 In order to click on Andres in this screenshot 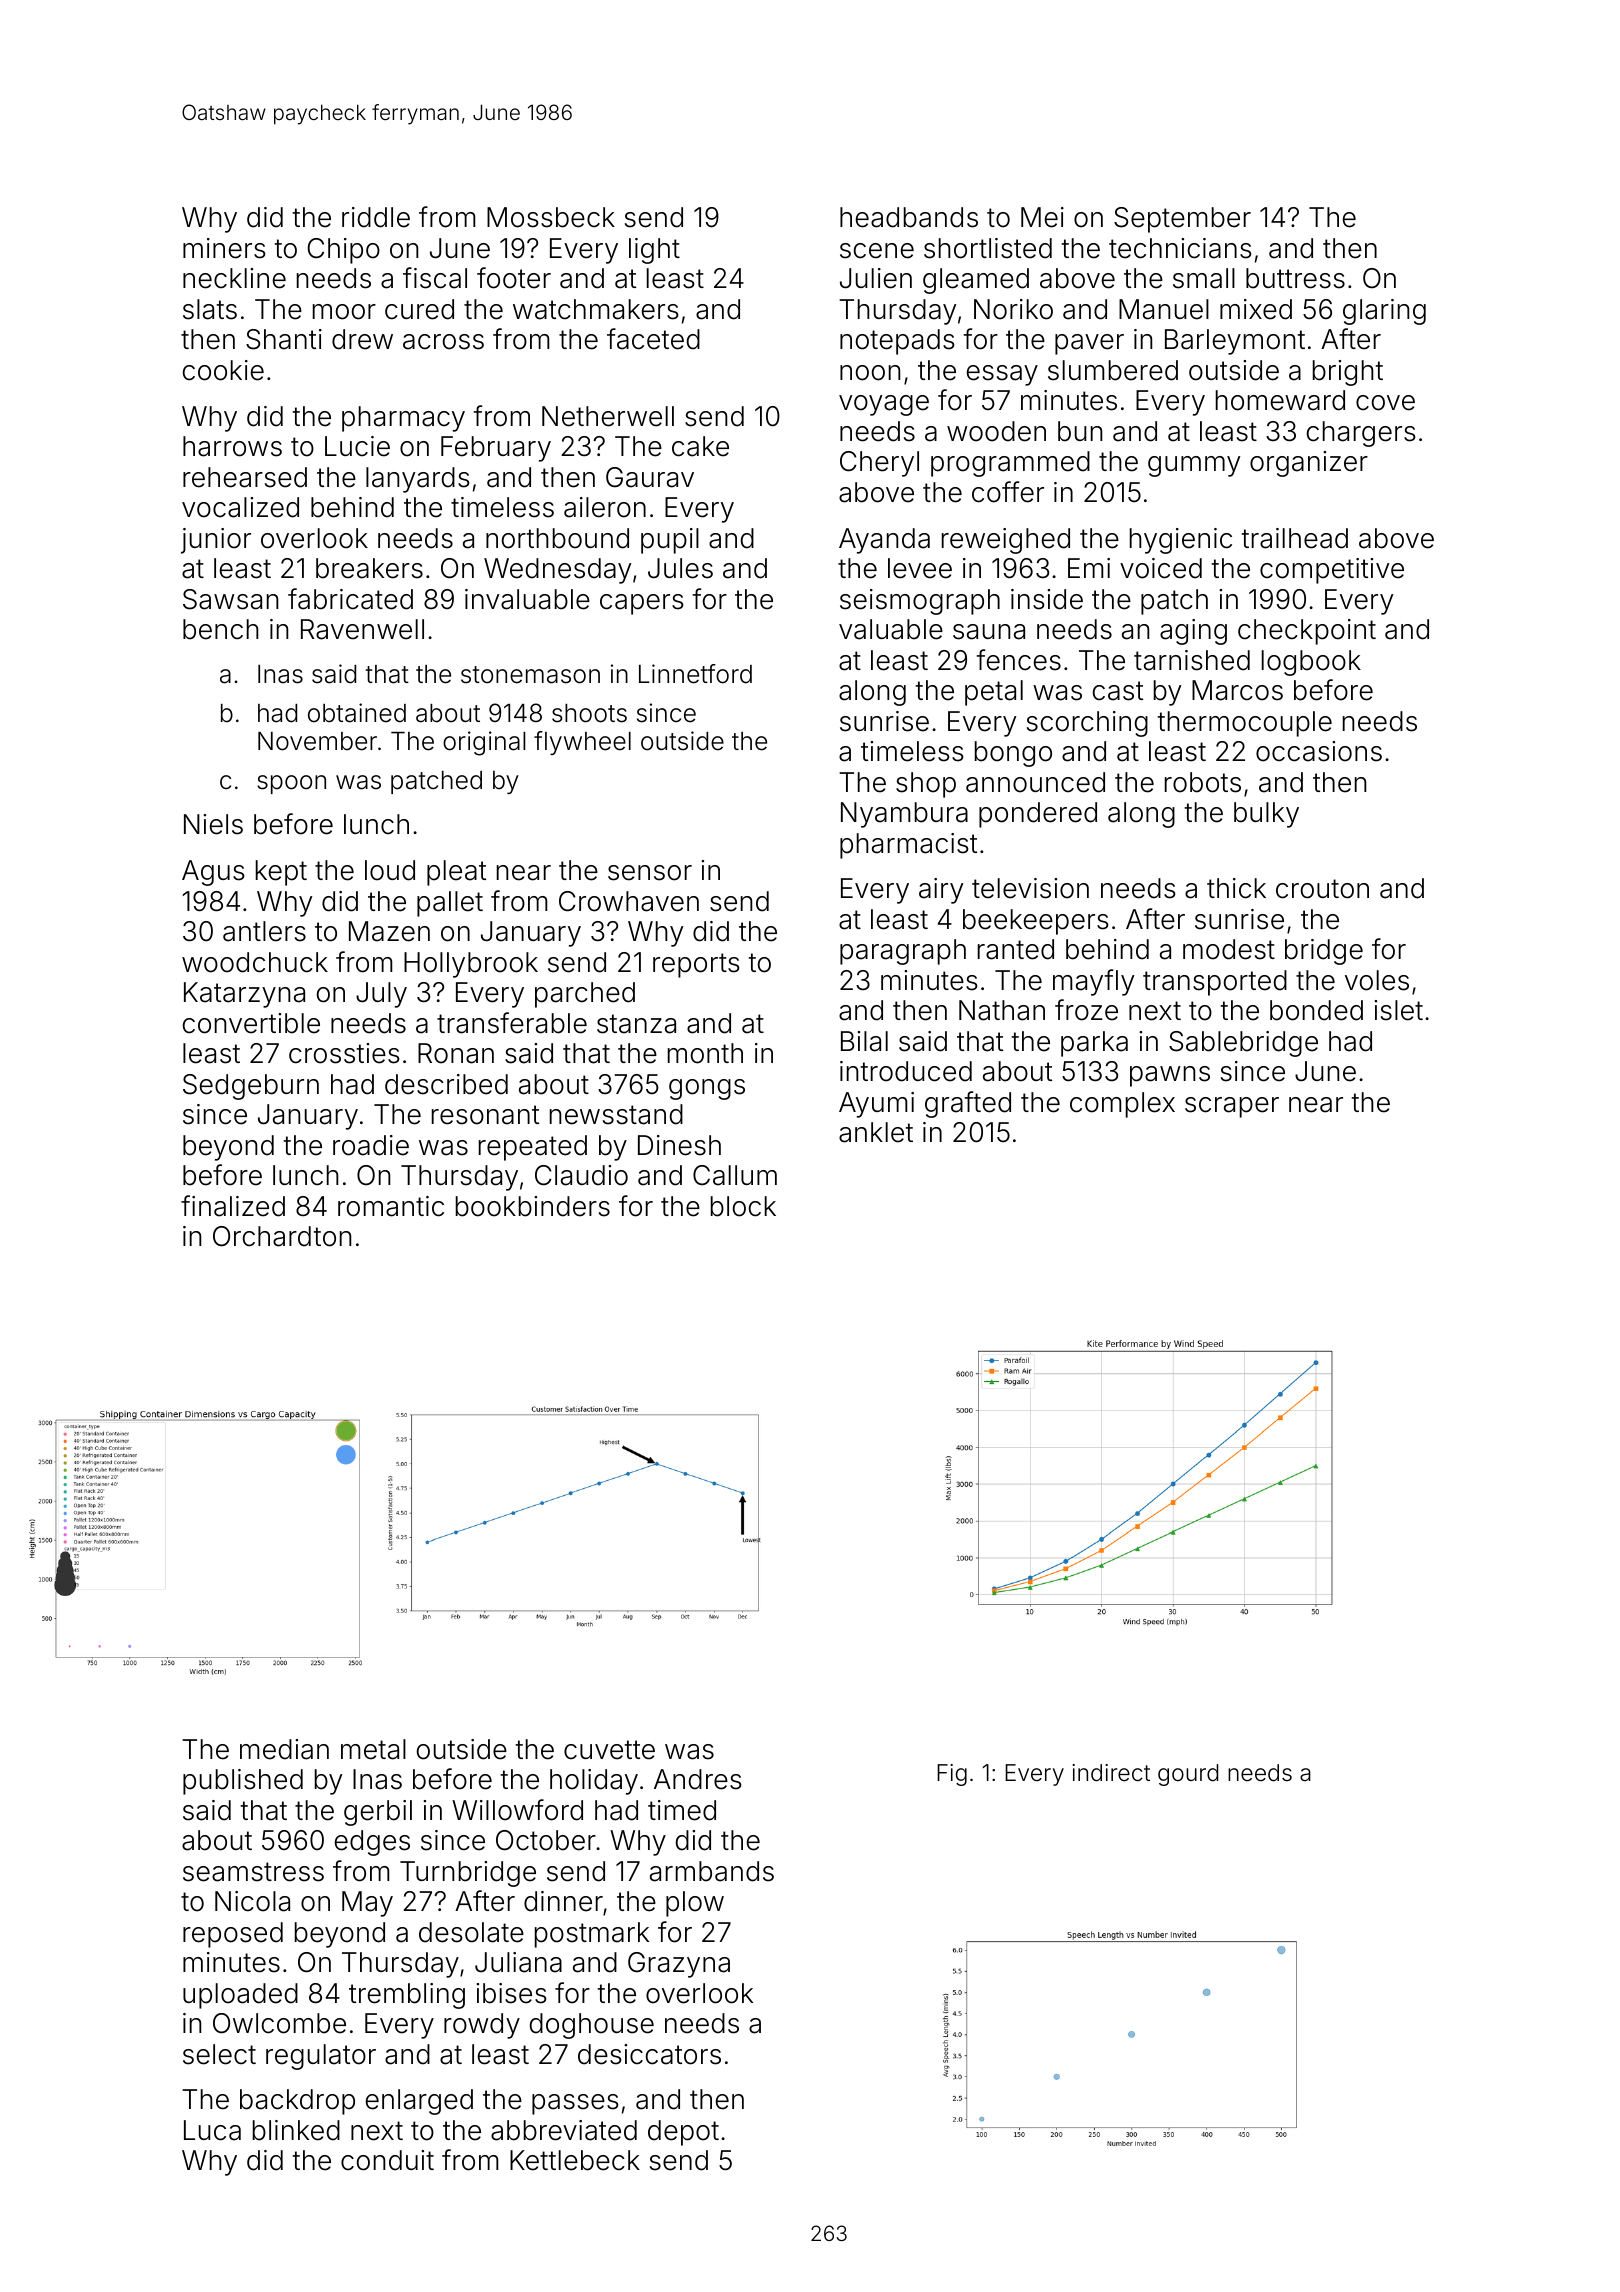, I will do `click(698, 1779)`.
